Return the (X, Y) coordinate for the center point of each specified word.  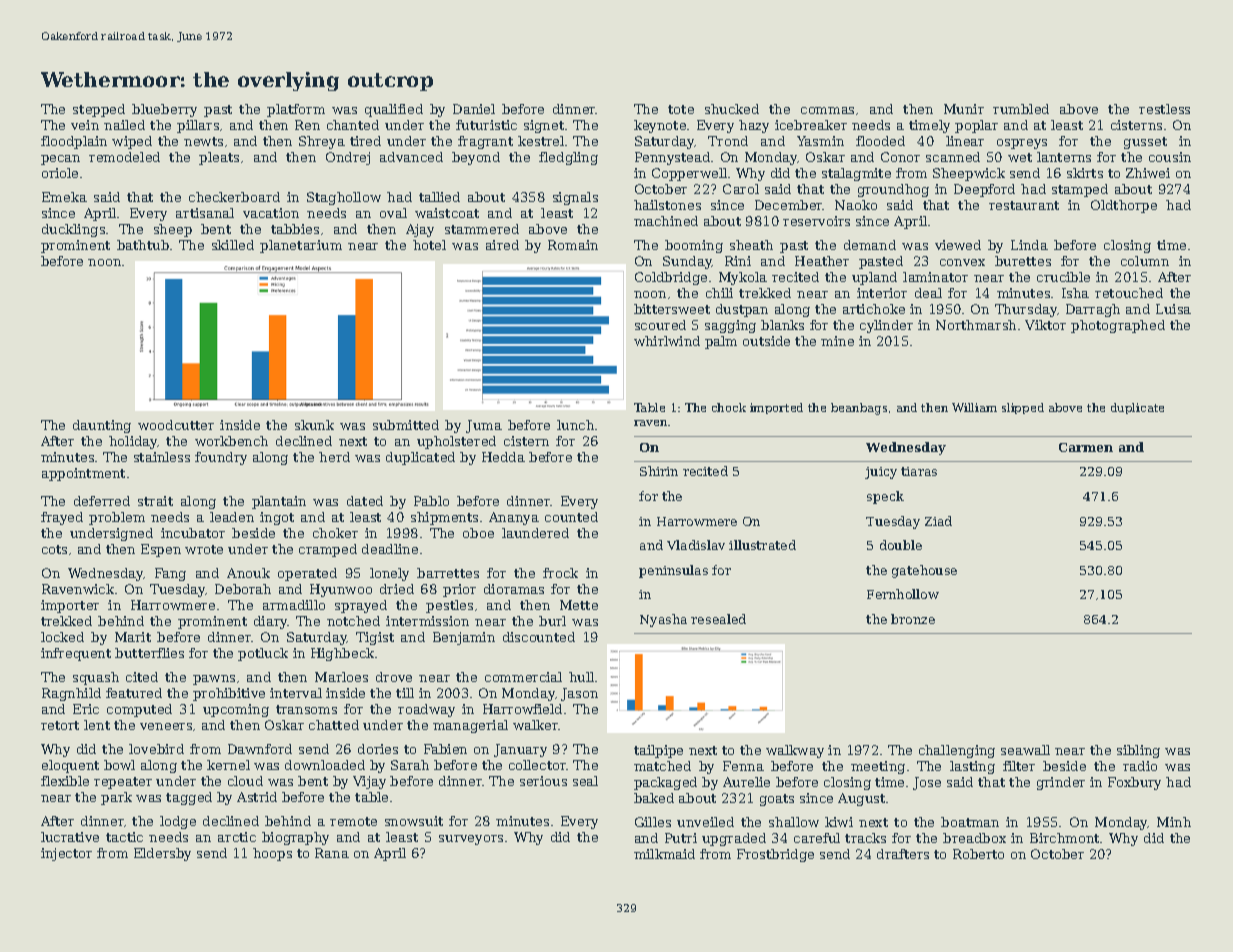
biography (295, 838)
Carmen (1086, 447)
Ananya (514, 518)
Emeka (64, 197)
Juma (484, 426)
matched (662, 766)
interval (296, 693)
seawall (1025, 750)
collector (538, 765)
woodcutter (176, 425)
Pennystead (672, 158)
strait (155, 501)
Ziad (938, 521)
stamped (1080, 190)
